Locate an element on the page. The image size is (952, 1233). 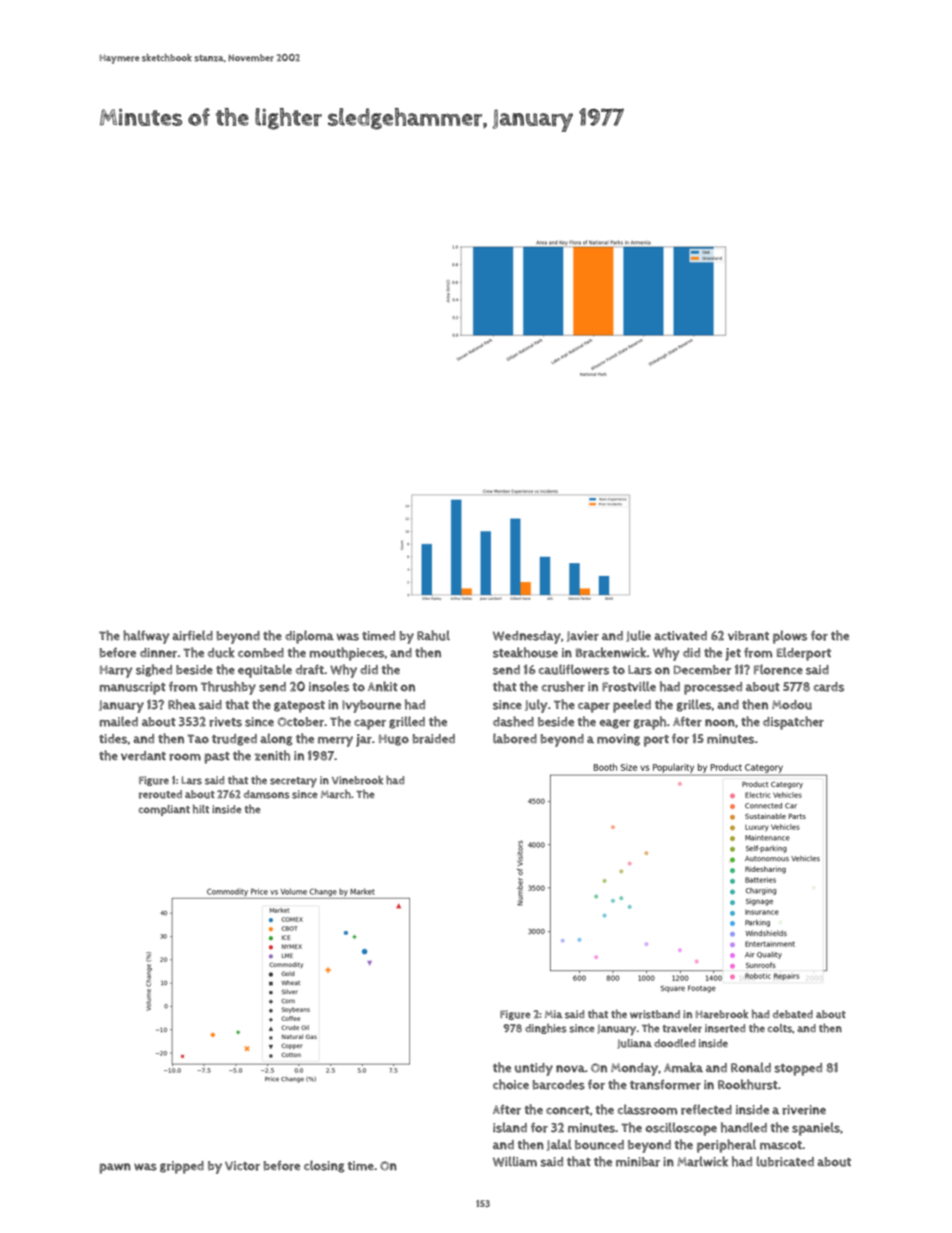
compliant is located at coordinates (164, 810).
